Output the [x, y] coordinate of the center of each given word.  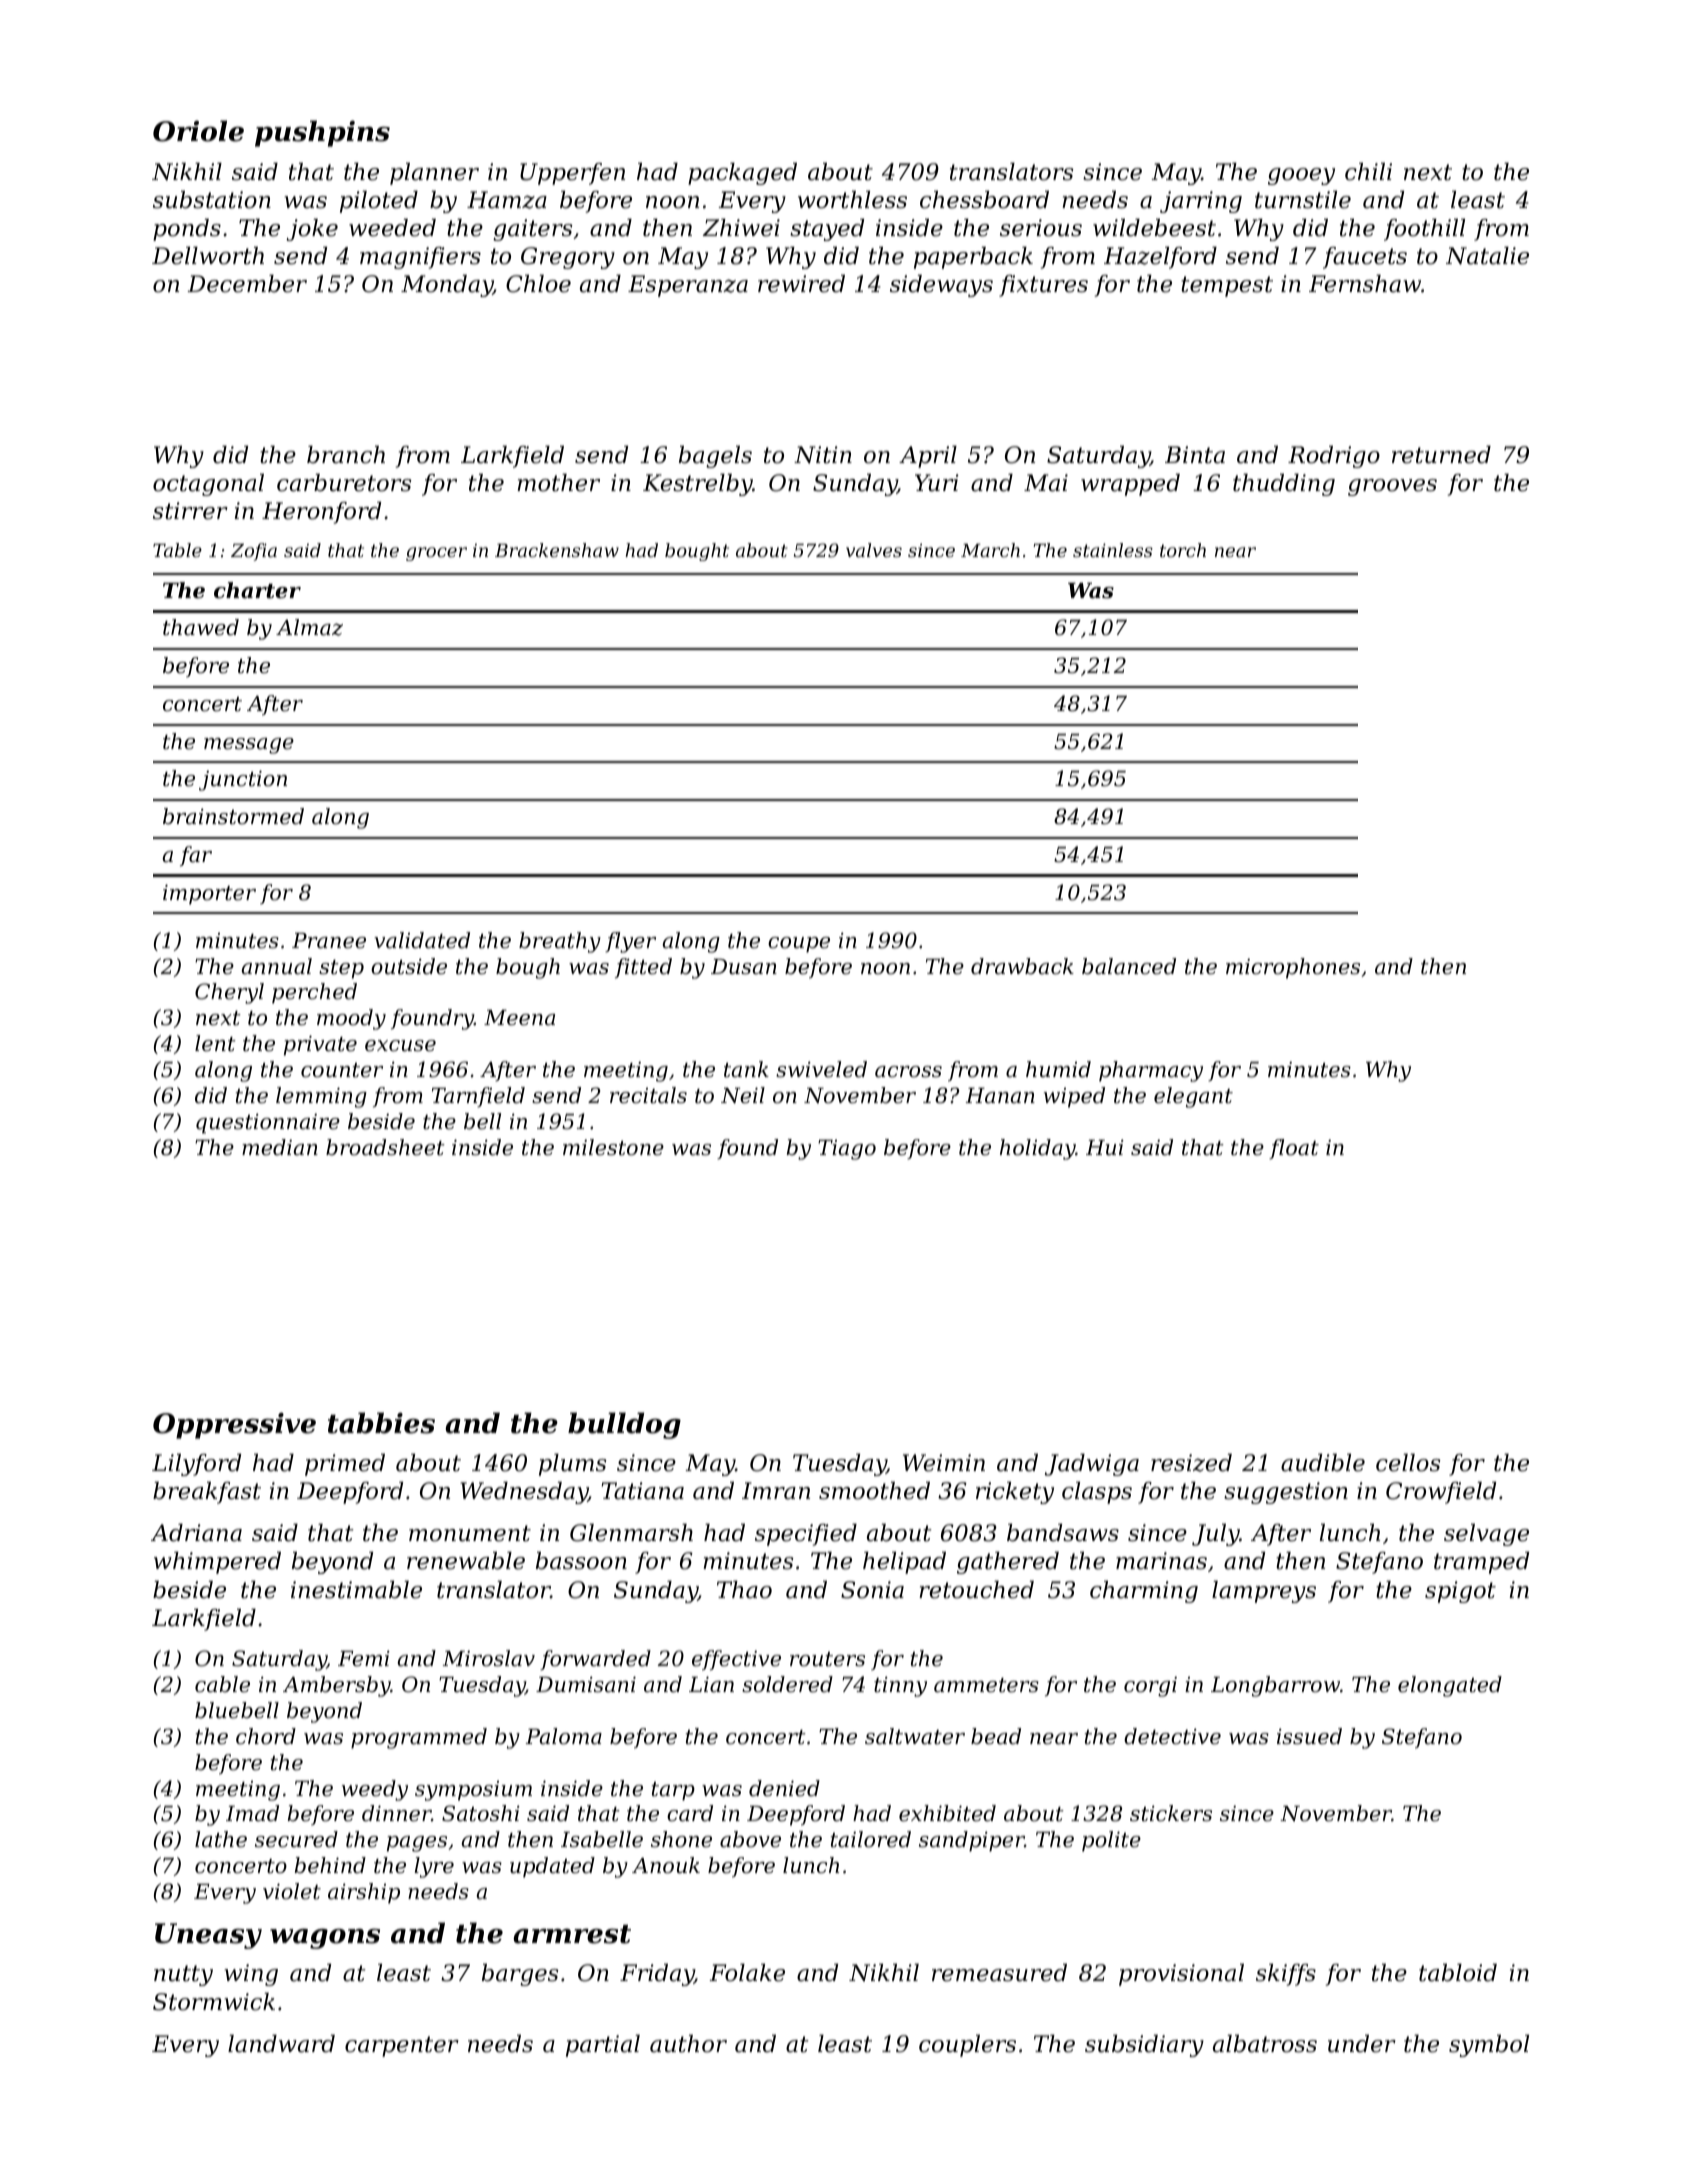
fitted [643, 968]
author [688, 2044]
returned [1441, 455]
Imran [776, 1491]
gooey [1301, 176]
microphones [1293, 968]
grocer [436, 554]
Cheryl [229, 993]
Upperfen [572, 174]
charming [1144, 1592]
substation [212, 200]
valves [874, 550]
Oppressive [234, 1425]
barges [520, 1975]
